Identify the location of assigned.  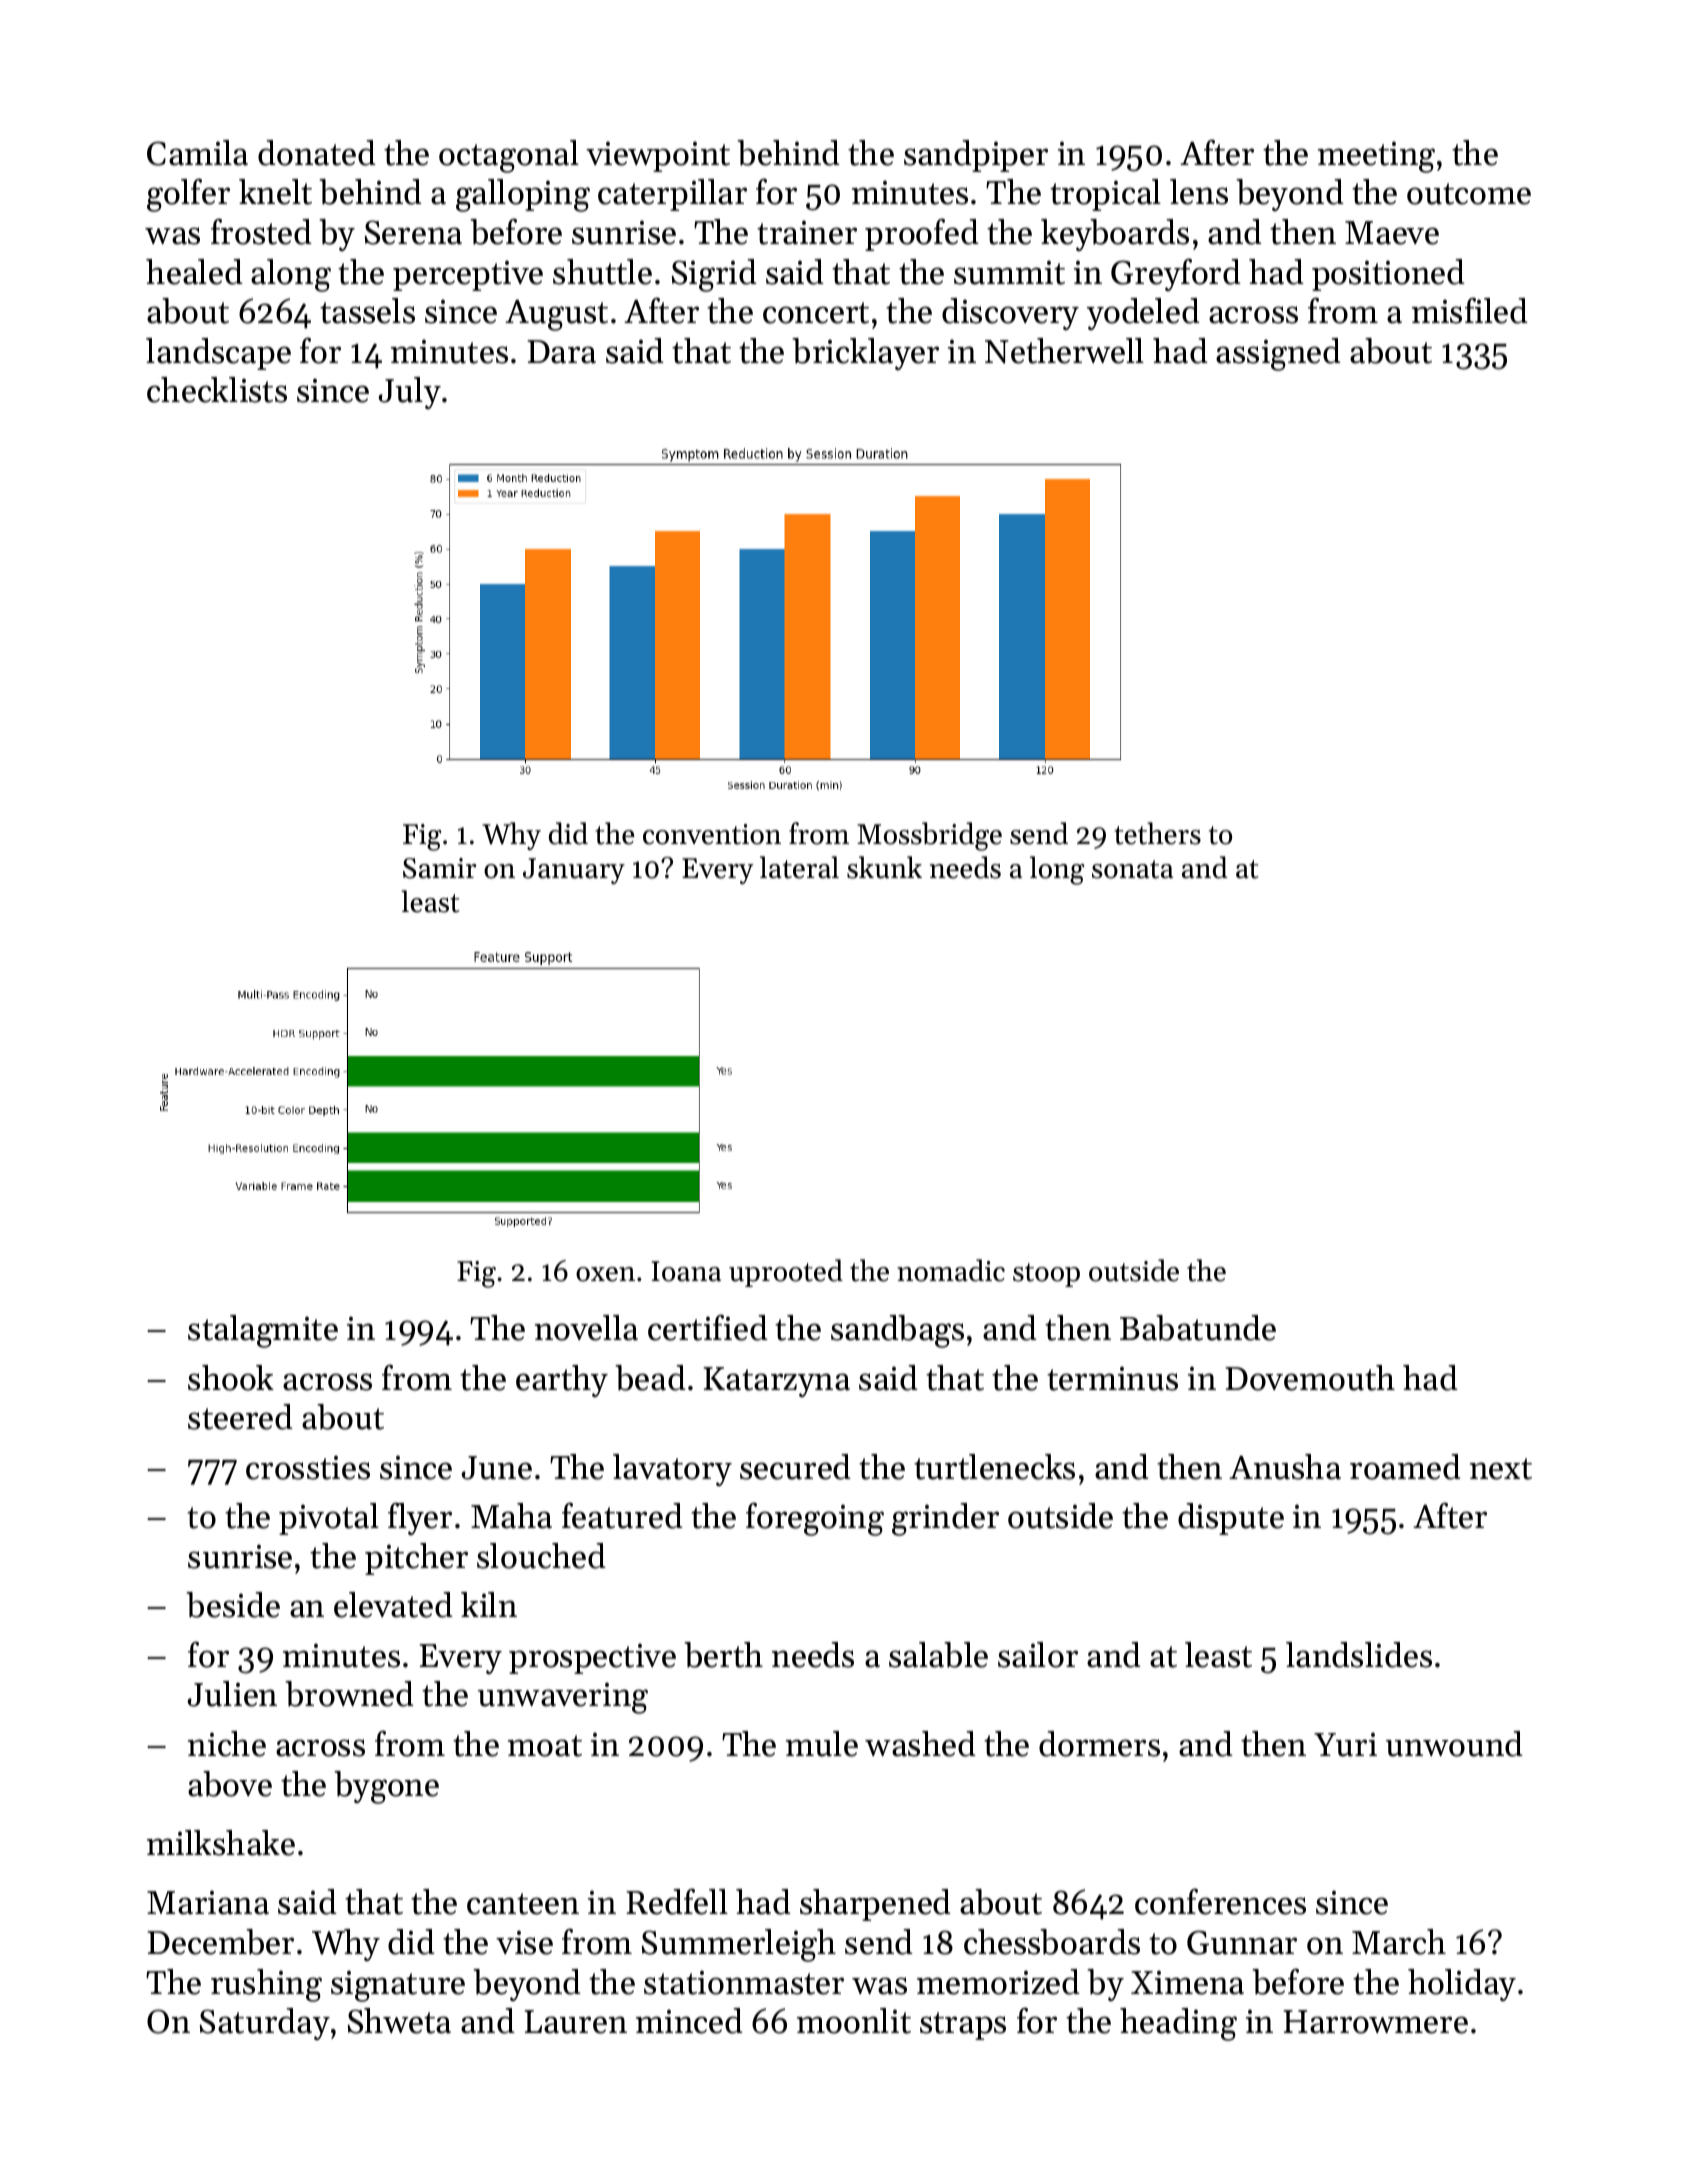
(1278, 354).
